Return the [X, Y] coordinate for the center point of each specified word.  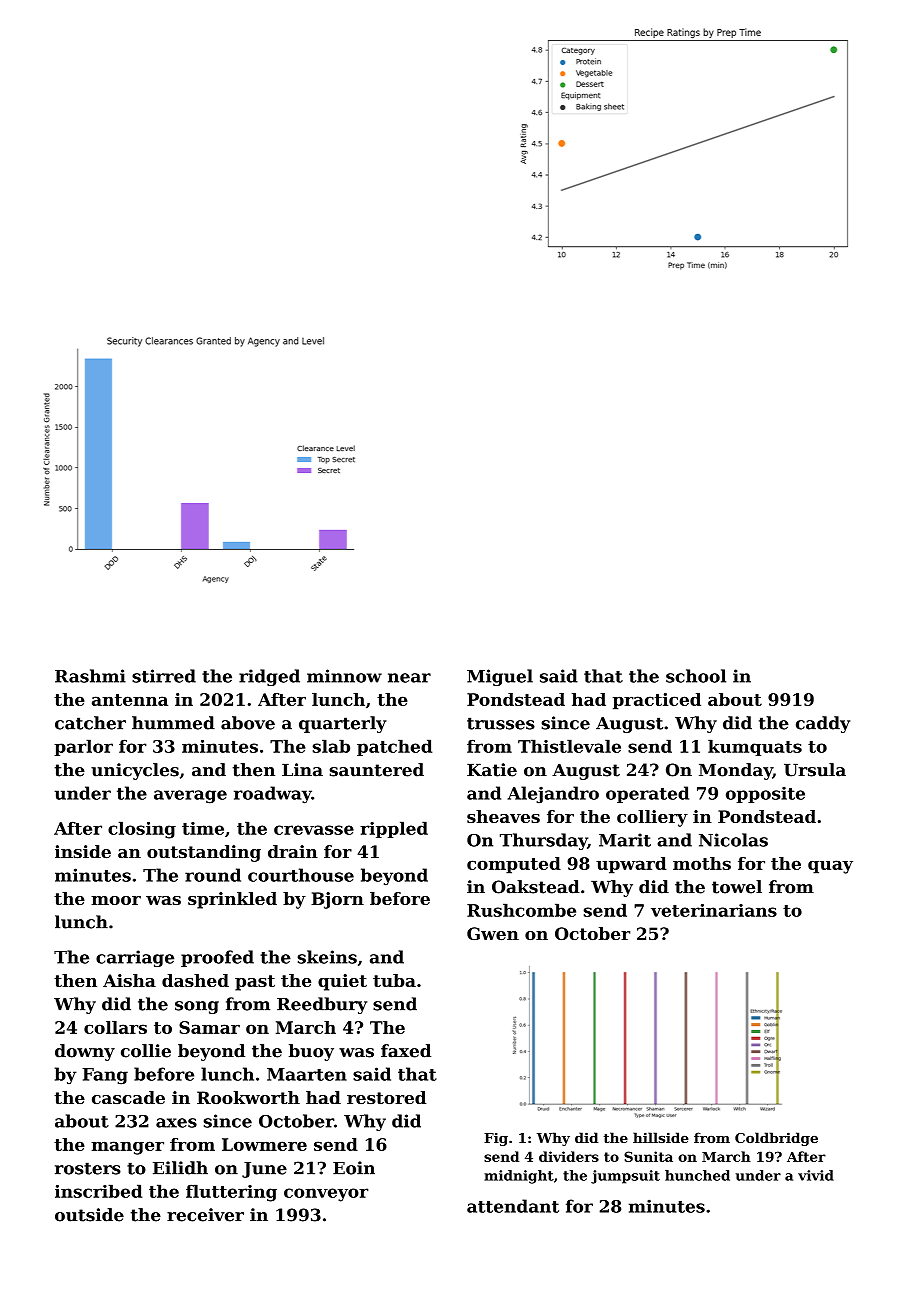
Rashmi [90, 676]
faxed [406, 1051]
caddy [823, 724]
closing [142, 830]
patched [394, 747]
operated [647, 794]
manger [127, 1148]
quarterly [343, 724]
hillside [661, 1137]
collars [115, 1027]
